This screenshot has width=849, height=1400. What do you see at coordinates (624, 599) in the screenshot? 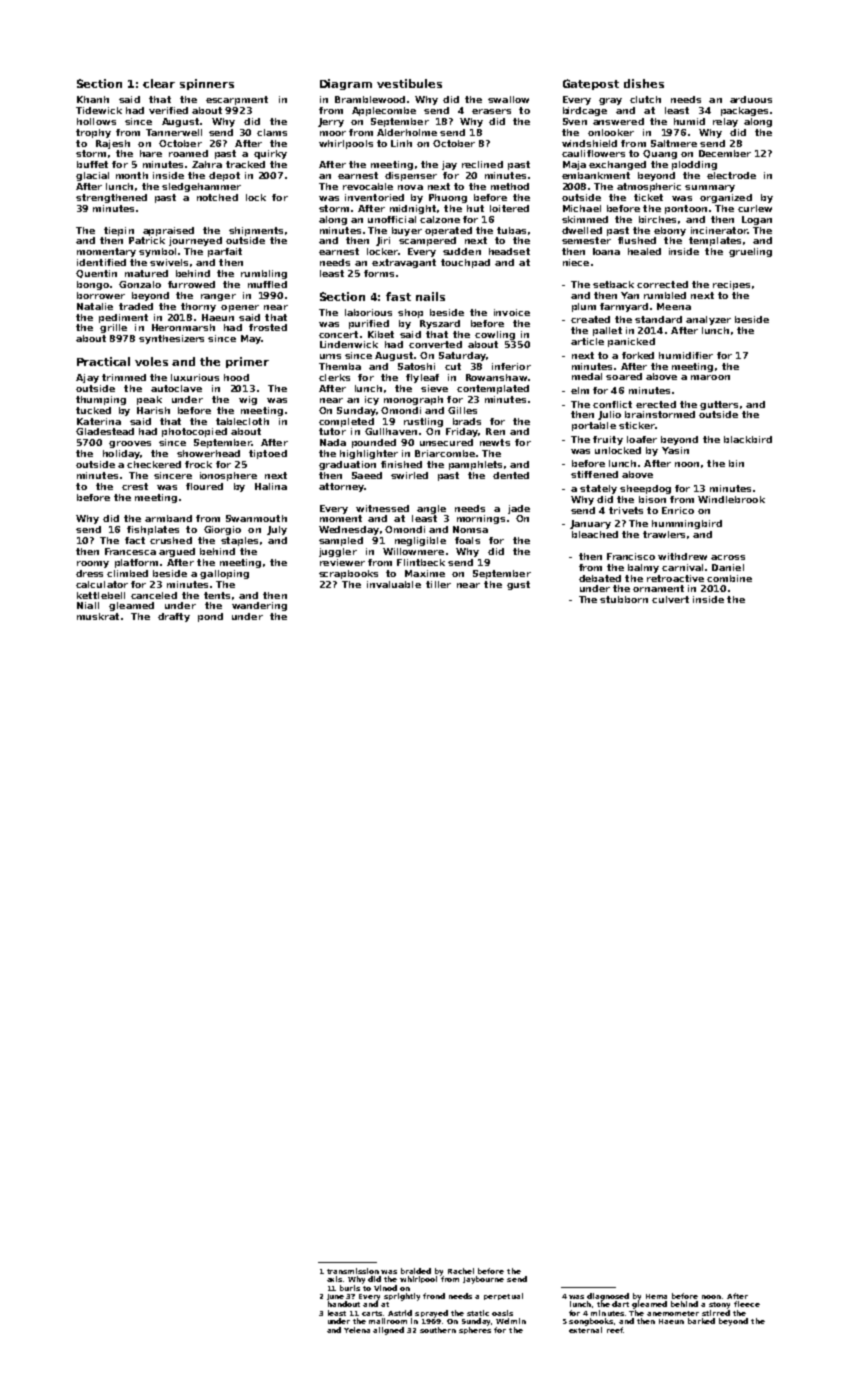
I see `stubborn` at bounding box center [624, 599].
